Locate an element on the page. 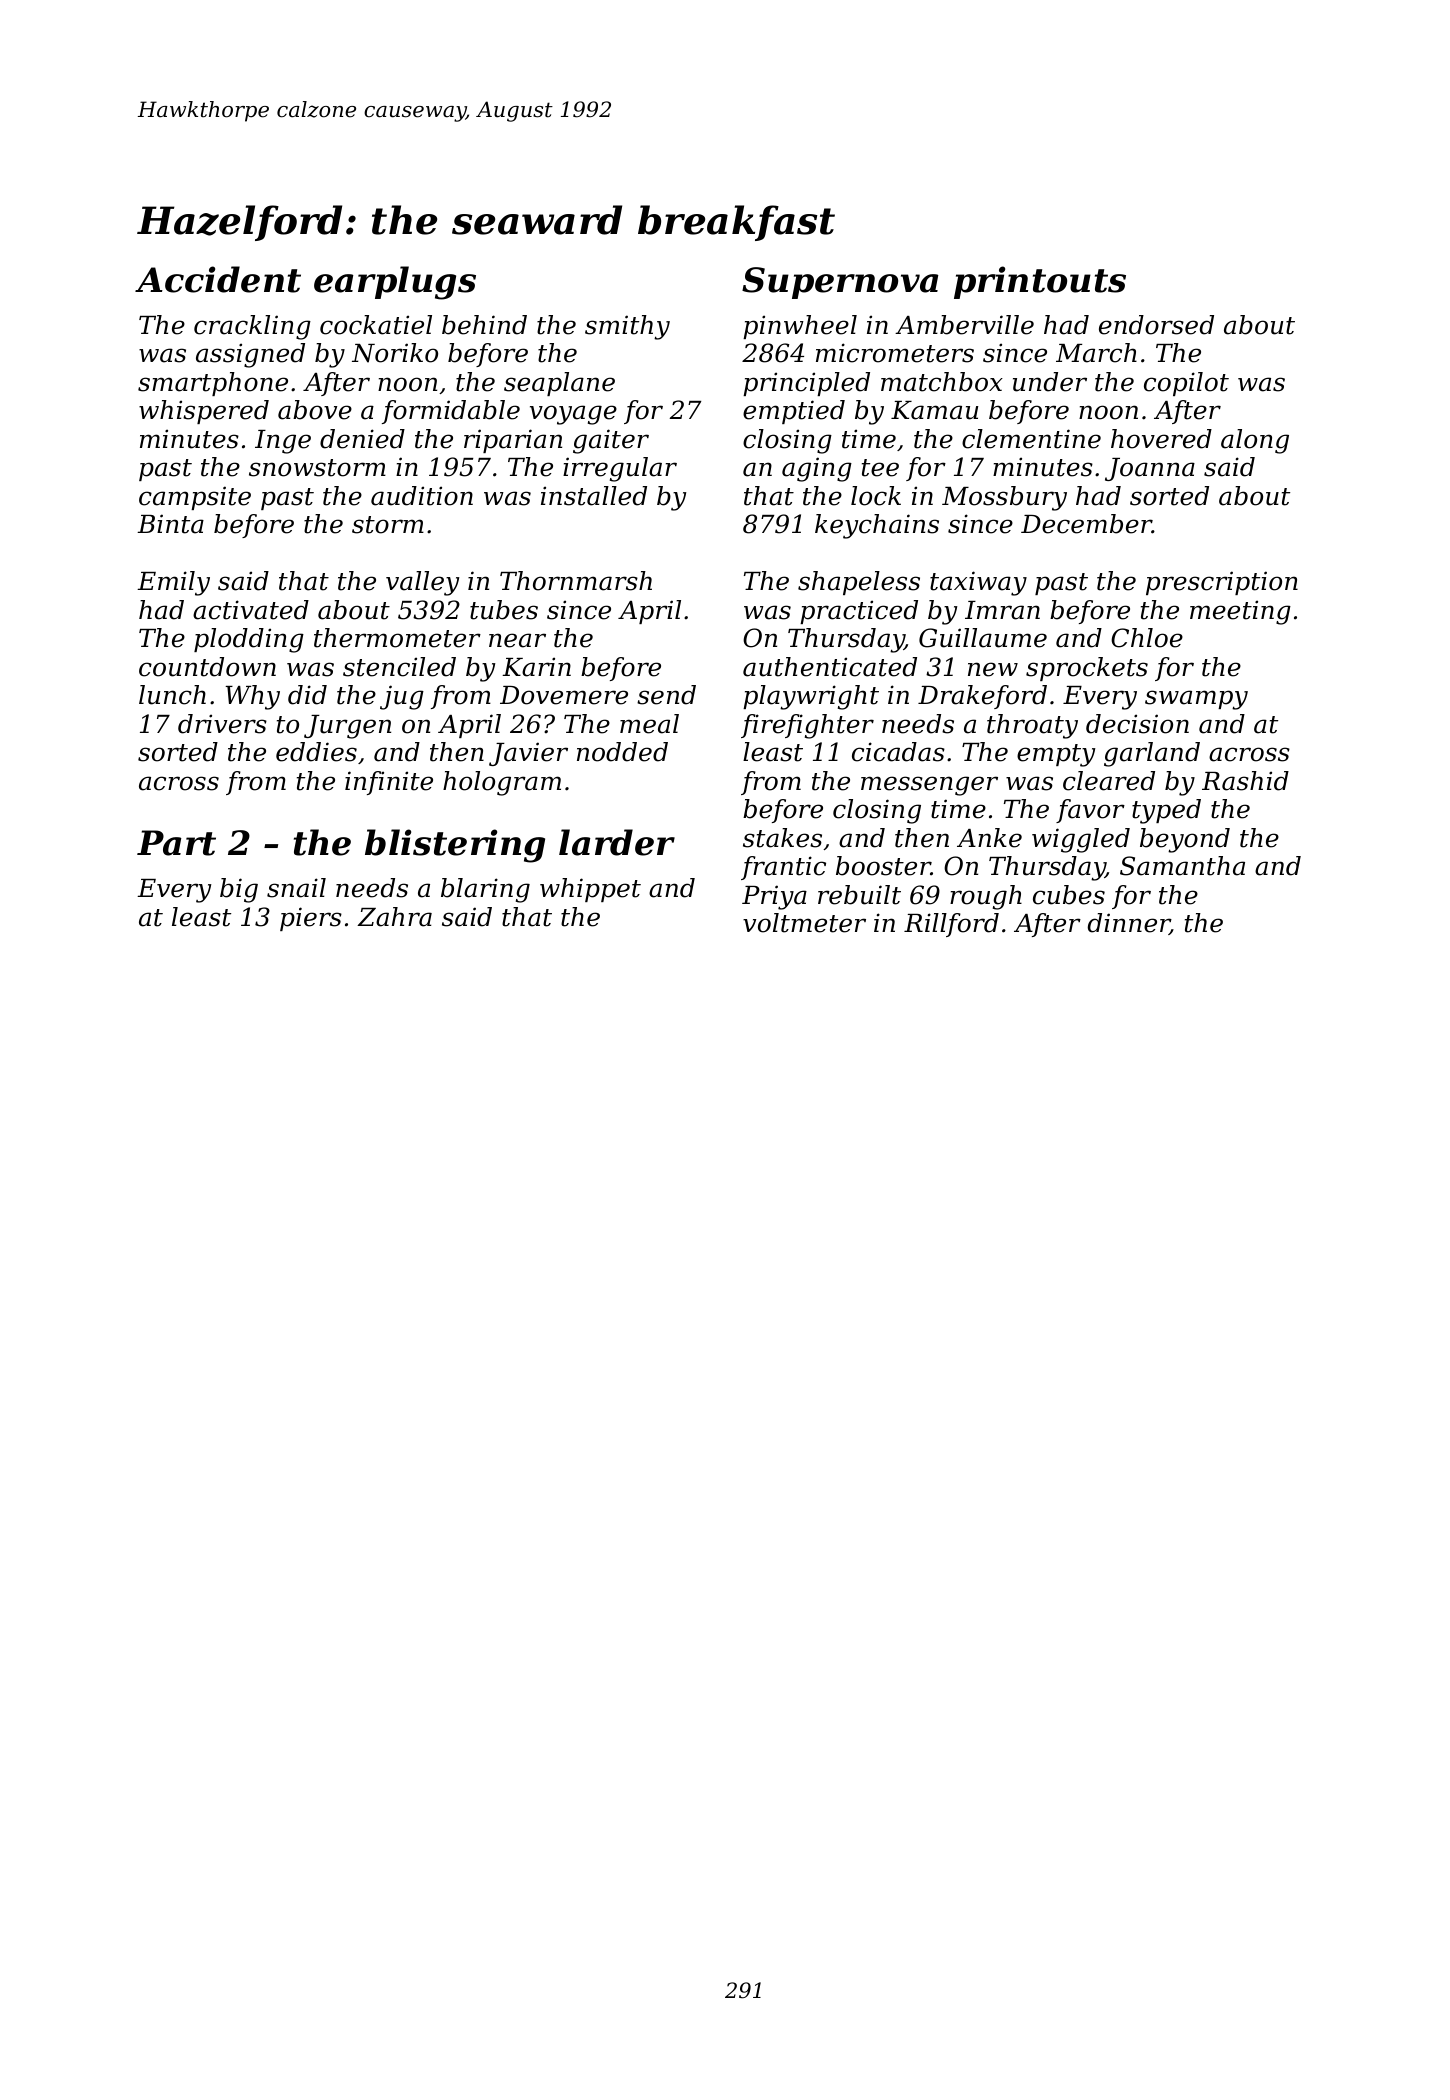 The height and width of the page is (2100, 1450). sprockets is located at coordinates (1087, 669).
